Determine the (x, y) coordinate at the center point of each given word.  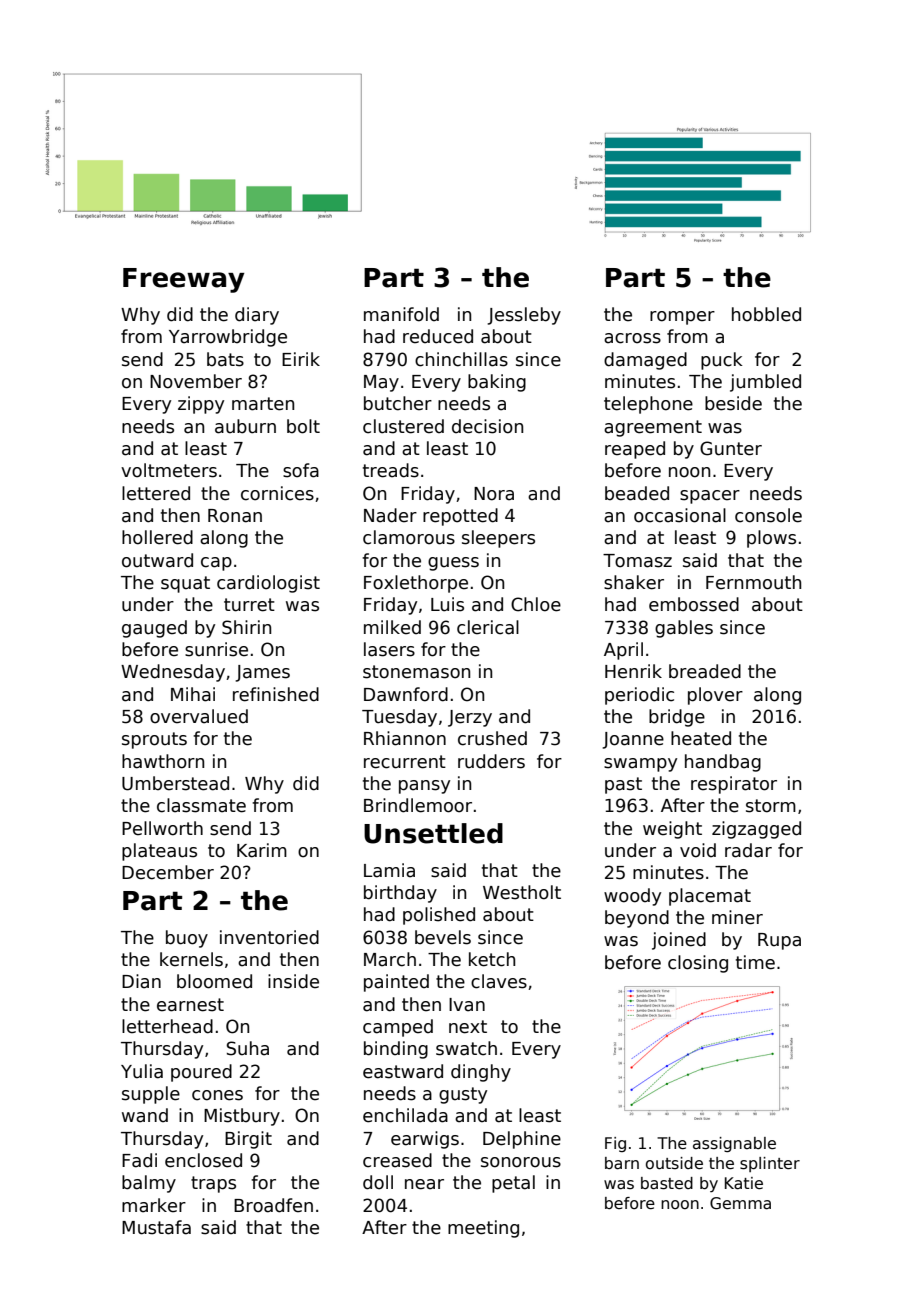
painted (396, 983)
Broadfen (273, 1205)
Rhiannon (405, 738)
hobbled (766, 314)
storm (771, 806)
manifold (401, 314)
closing (698, 964)
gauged (154, 629)
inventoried (269, 937)
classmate (201, 805)
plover (715, 696)
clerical (488, 627)
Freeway (184, 280)
